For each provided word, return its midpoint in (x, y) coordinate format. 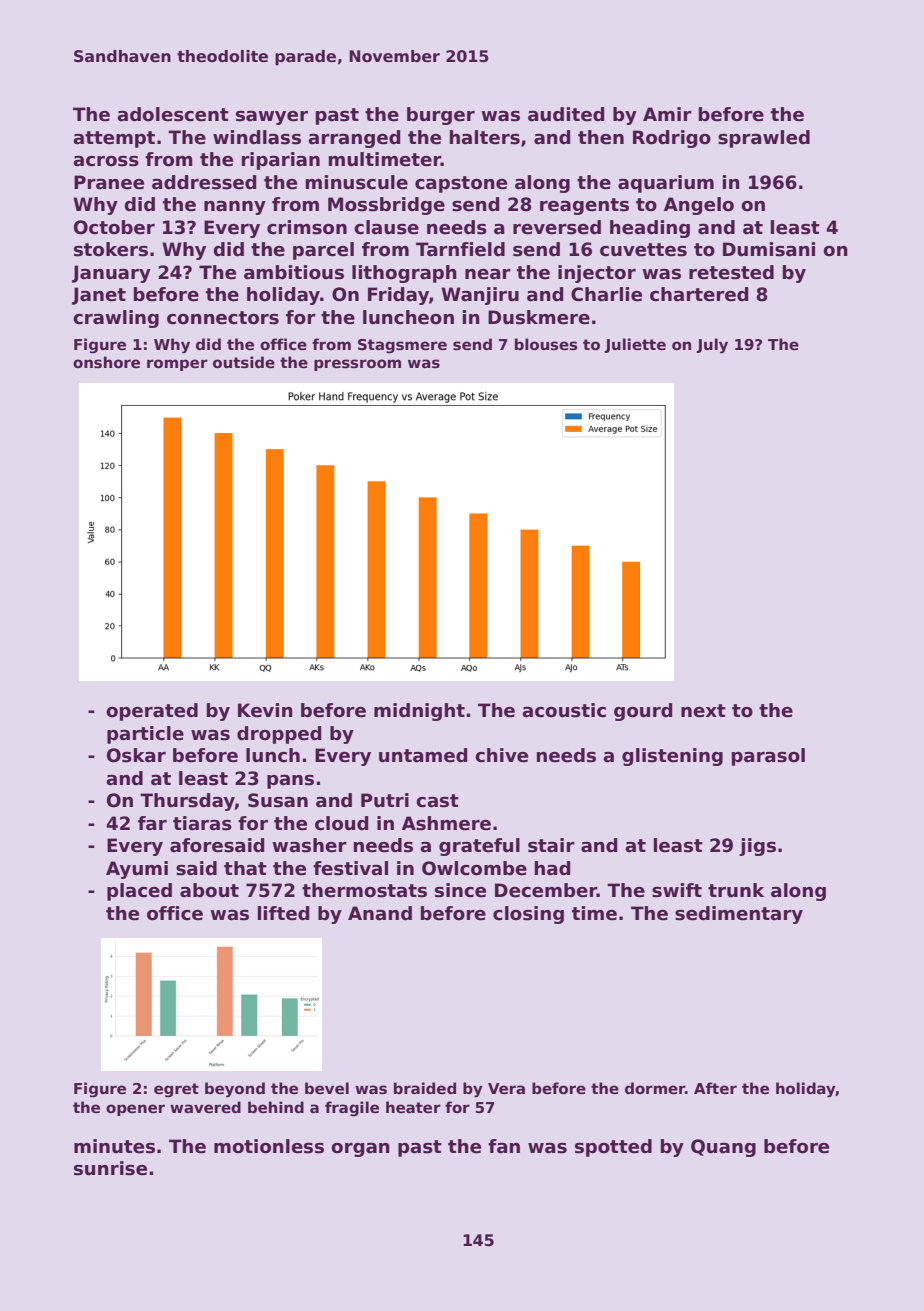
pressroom (357, 365)
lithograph (404, 274)
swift (677, 890)
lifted (284, 913)
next (703, 711)
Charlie (606, 294)
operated (152, 712)
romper (177, 365)
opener (135, 1110)
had (553, 868)
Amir (667, 114)
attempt (114, 139)
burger (441, 116)
